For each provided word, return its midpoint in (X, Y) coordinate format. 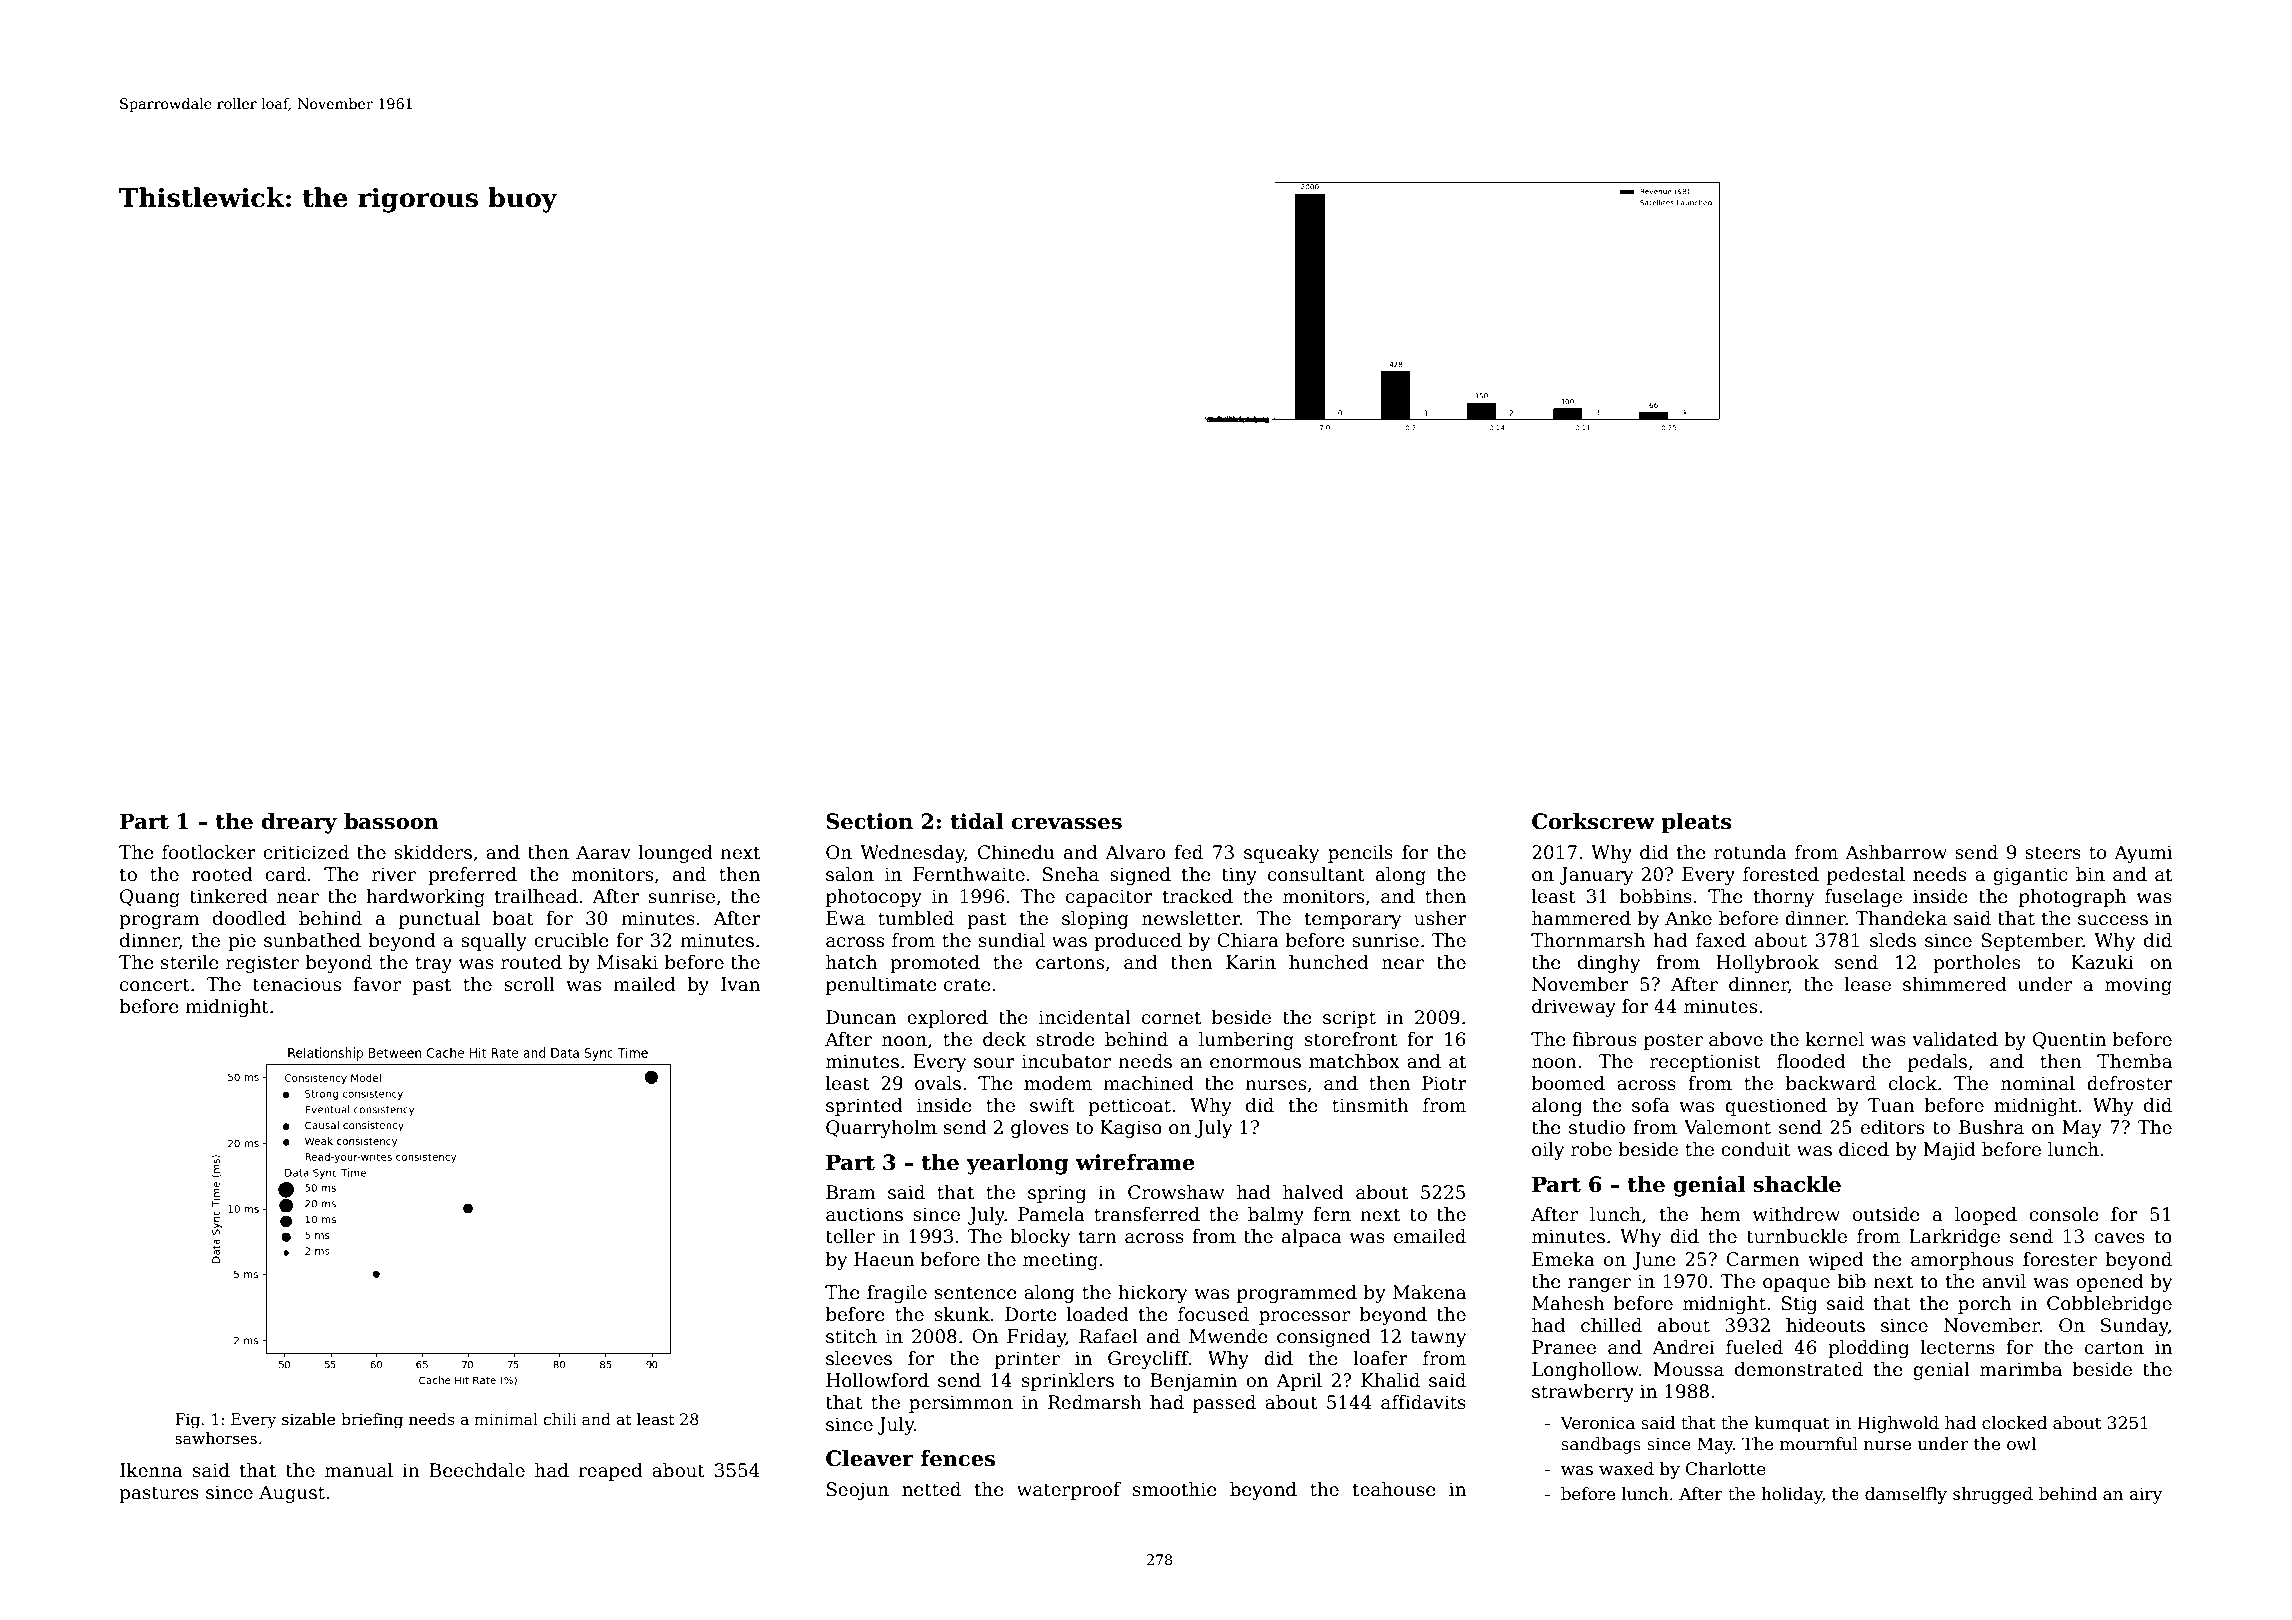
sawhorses (216, 1438)
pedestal (1866, 876)
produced (1138, 942)
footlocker (209, 852)
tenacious (297, 984)
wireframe (1135, 1162)
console (2064, 1214)
